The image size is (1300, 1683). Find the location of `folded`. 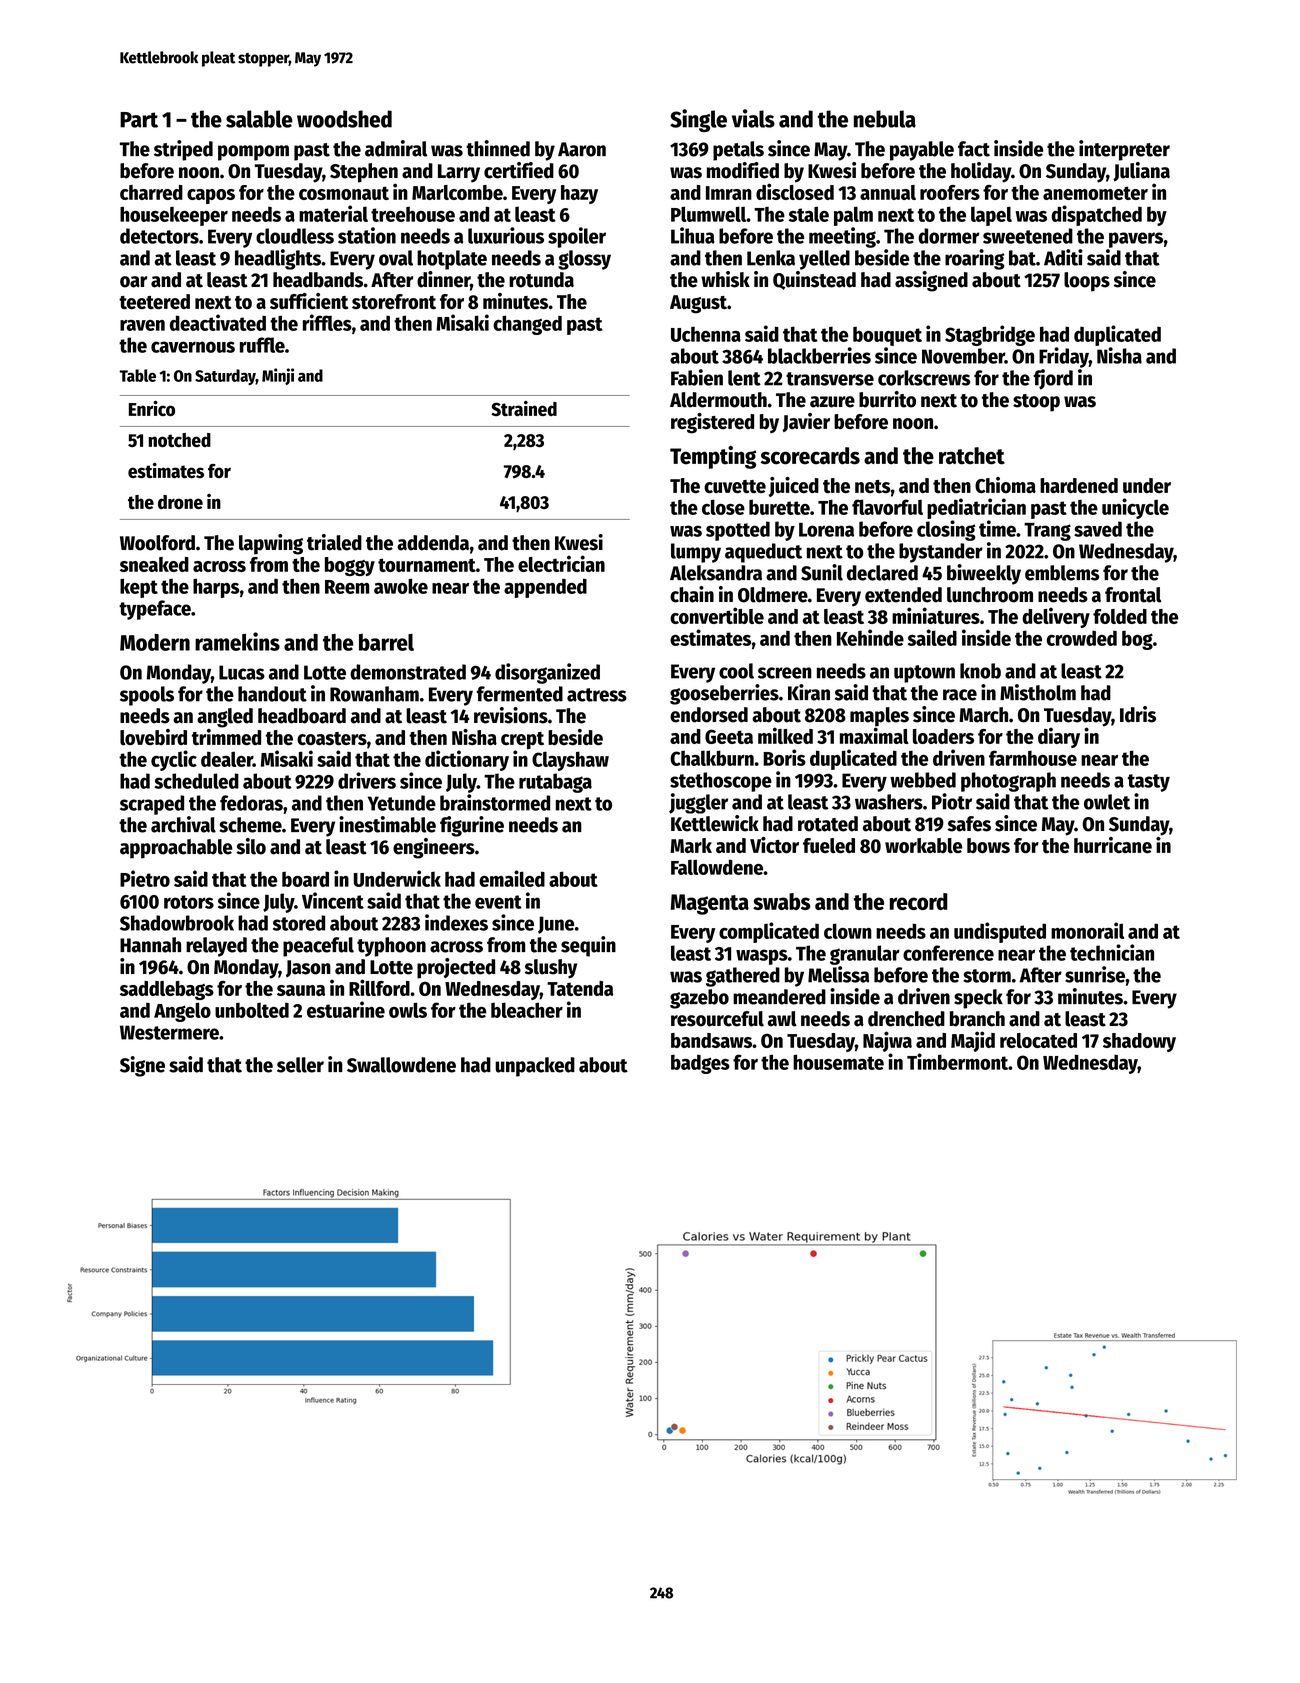

folded is located at coordinates (1120, 616).
